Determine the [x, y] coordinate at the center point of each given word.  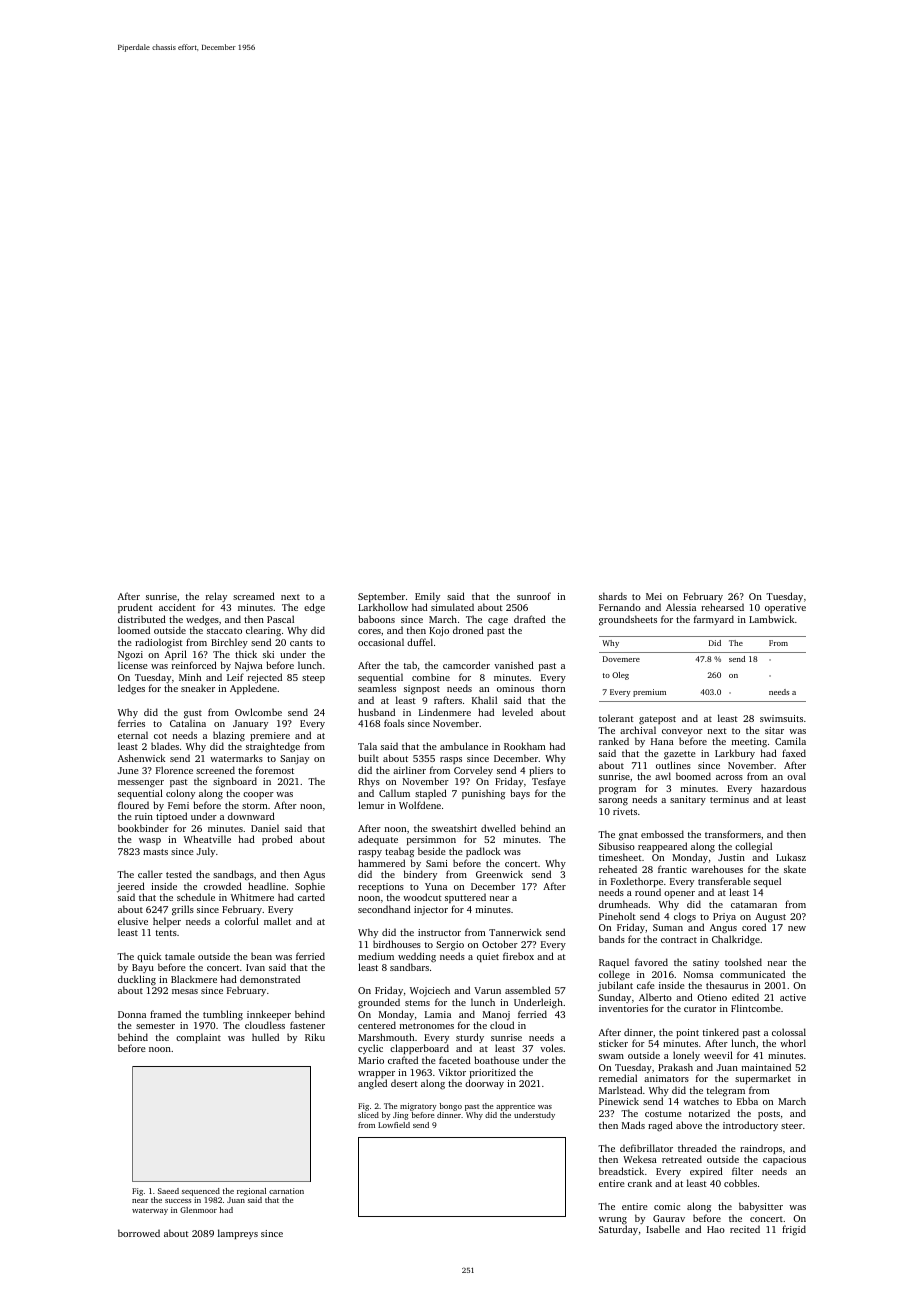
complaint [198, 1038]
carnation [286, 1191]
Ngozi [130, 656]
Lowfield [394, 1125]
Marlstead [620, 1090]
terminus [729, 799]
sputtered [465, 898]
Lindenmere [445, 712]
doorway [484, 1084]
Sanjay [294, 759]
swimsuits [781, 718]
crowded [223, 886]
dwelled [498, 828]
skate [795, 869]
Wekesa [640, 1159]
